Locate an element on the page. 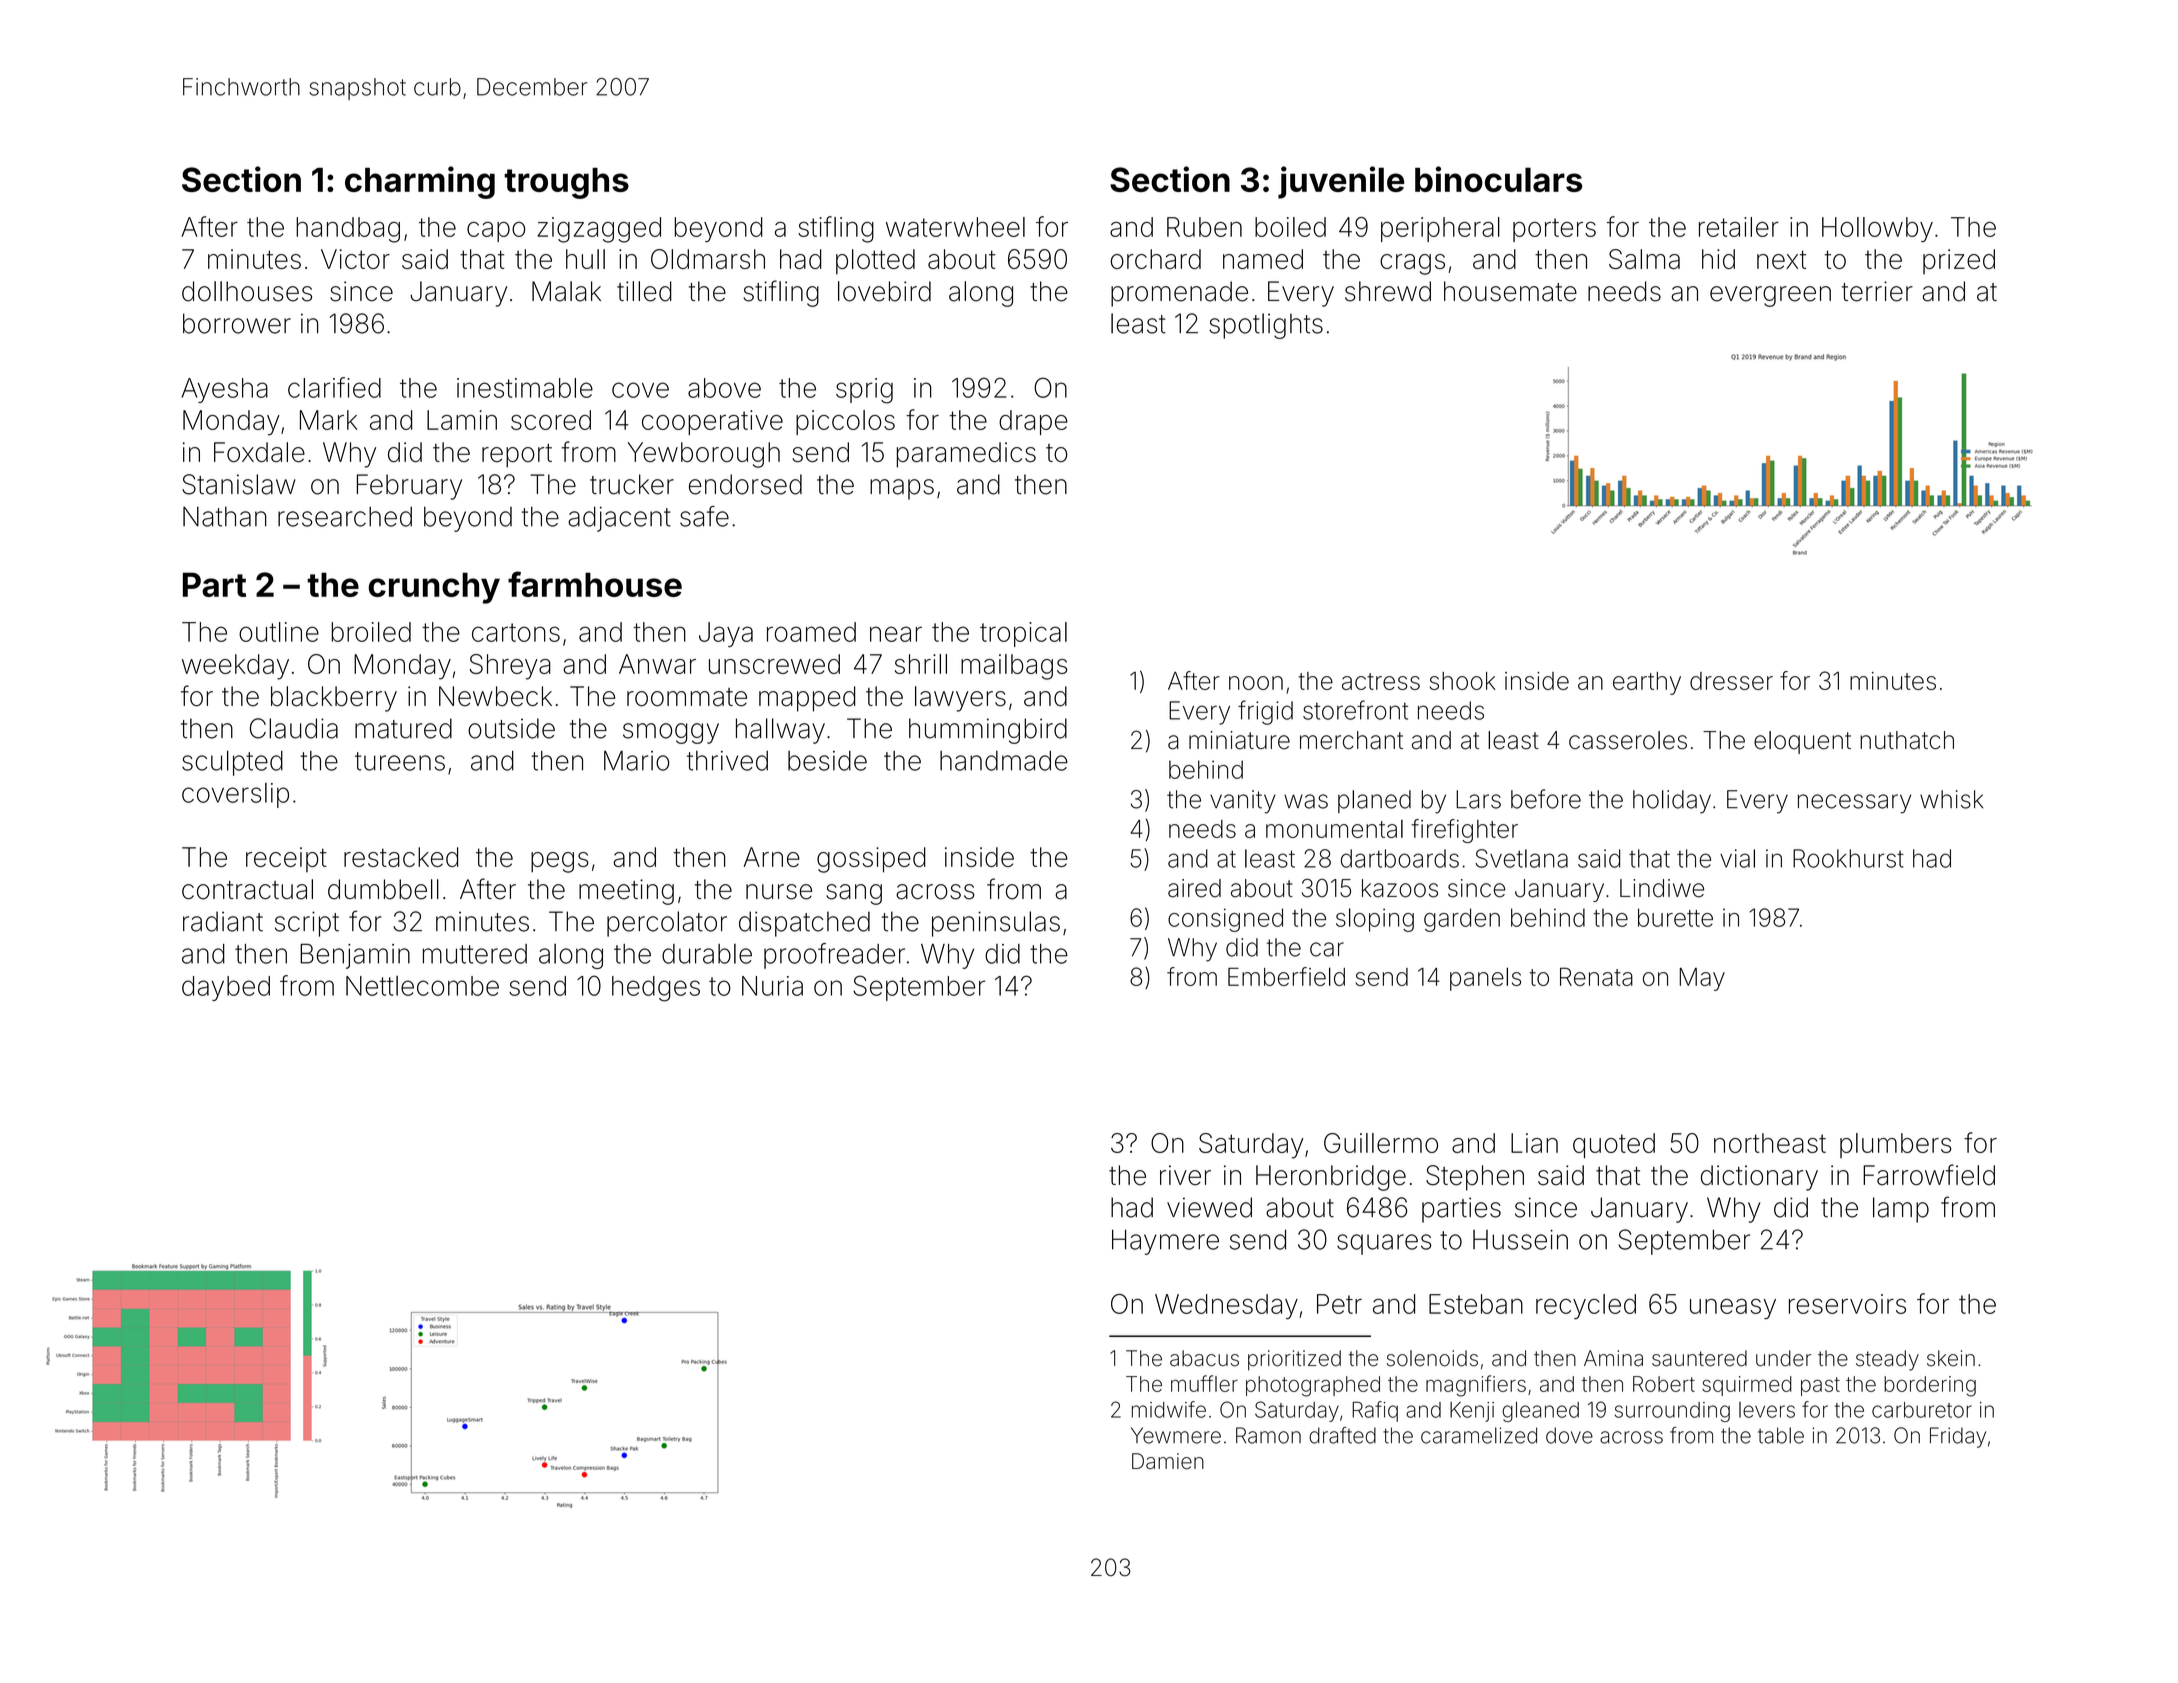 The height and width of the document is (1683, 2178). terrier is located at coordinates (1877, 291).
